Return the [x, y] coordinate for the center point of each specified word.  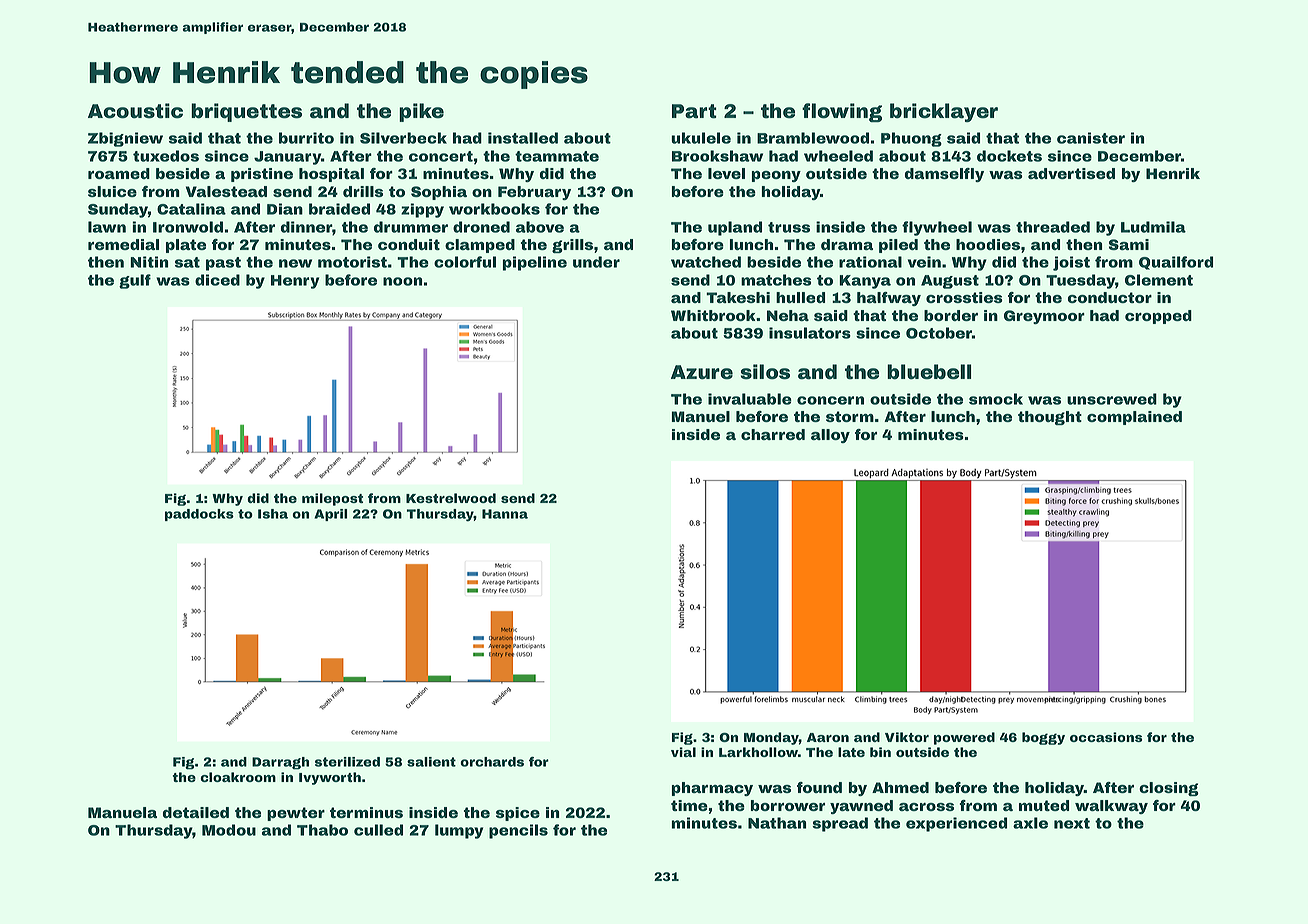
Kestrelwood [451, 498]
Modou [229, 830]
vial [683, 752]
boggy [1043, 738]
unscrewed [1112, 399]
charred [773, 434]
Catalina [191, 209]
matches [776, 280]
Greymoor [1044, 317]
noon [402, 281]
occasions [1106, 737]
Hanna [505, 514]
